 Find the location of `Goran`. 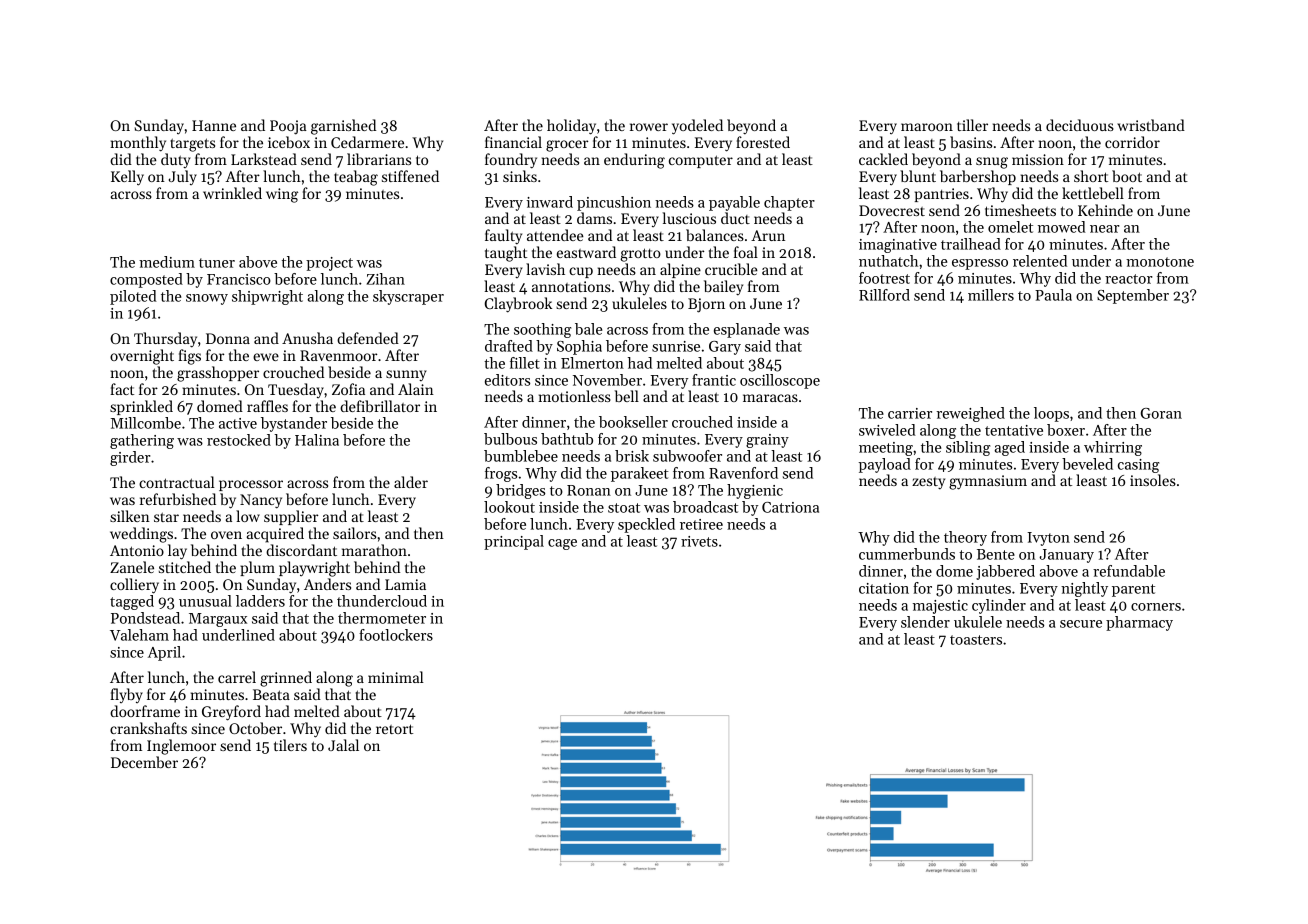

Goran is located at coordinates (1161, 413).
